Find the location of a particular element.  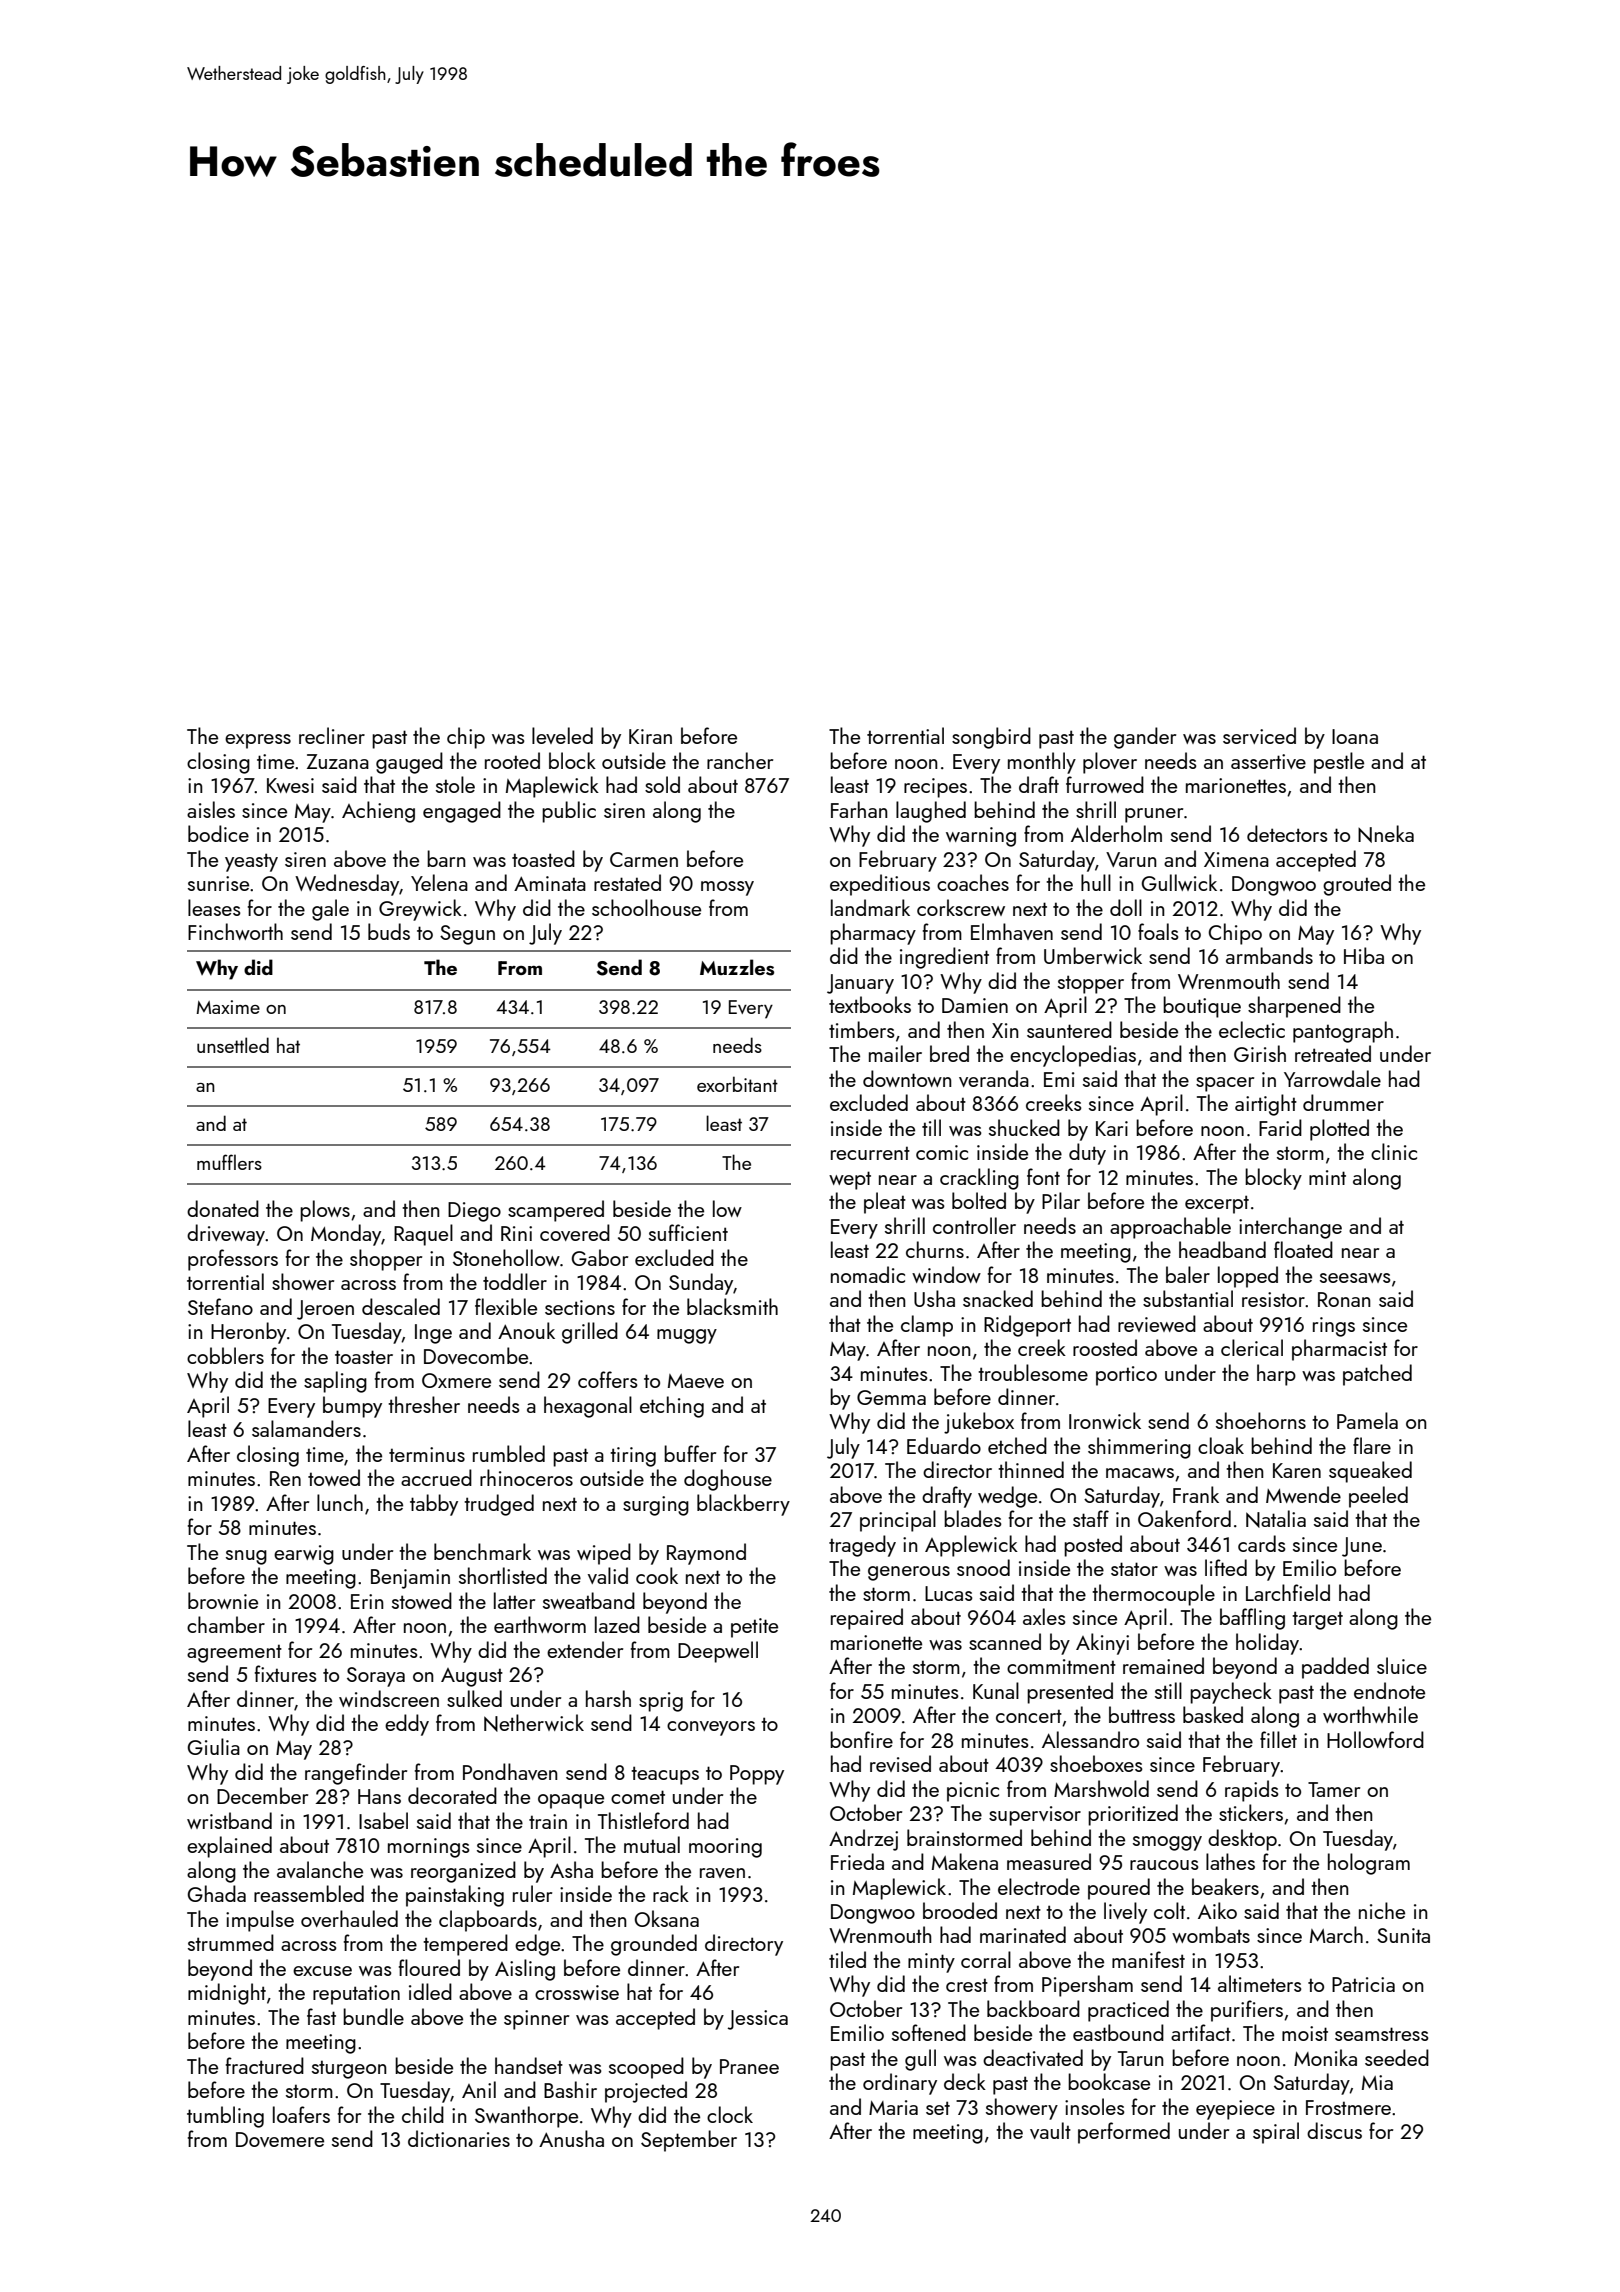

tiled is located at coordinates (847, 1959).
